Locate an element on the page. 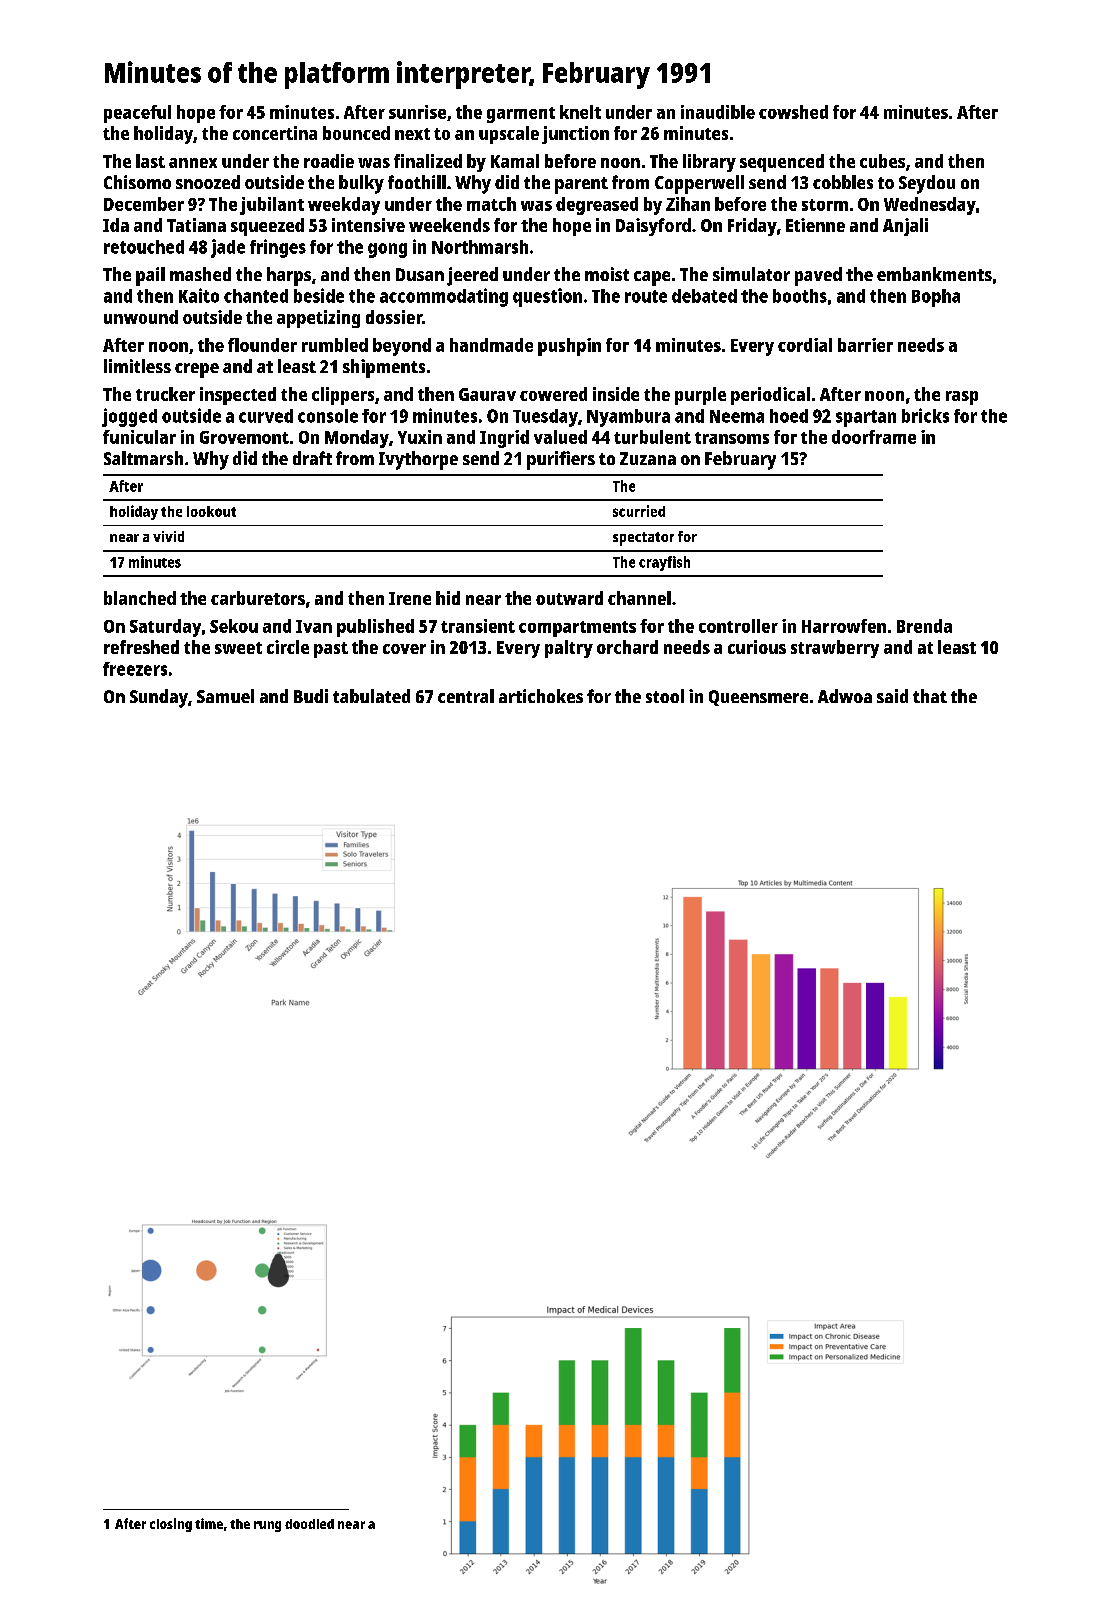  sunrise is located at coordinates (417, 112).
